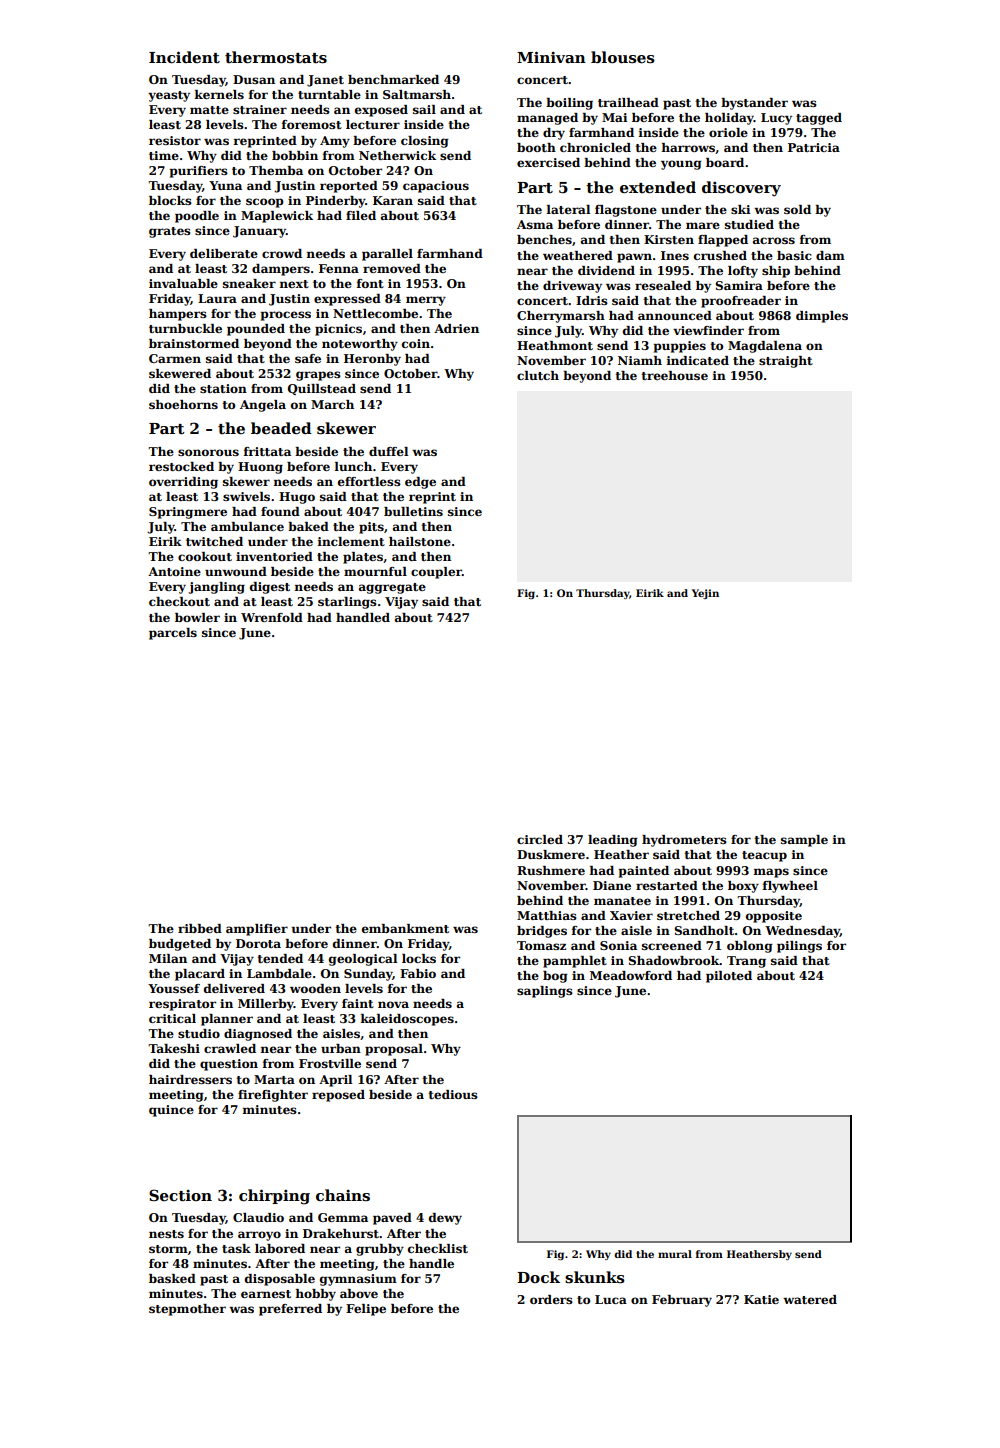 This document has width=1000, height=1448. I want to click on mural, so click(675, 1254).
